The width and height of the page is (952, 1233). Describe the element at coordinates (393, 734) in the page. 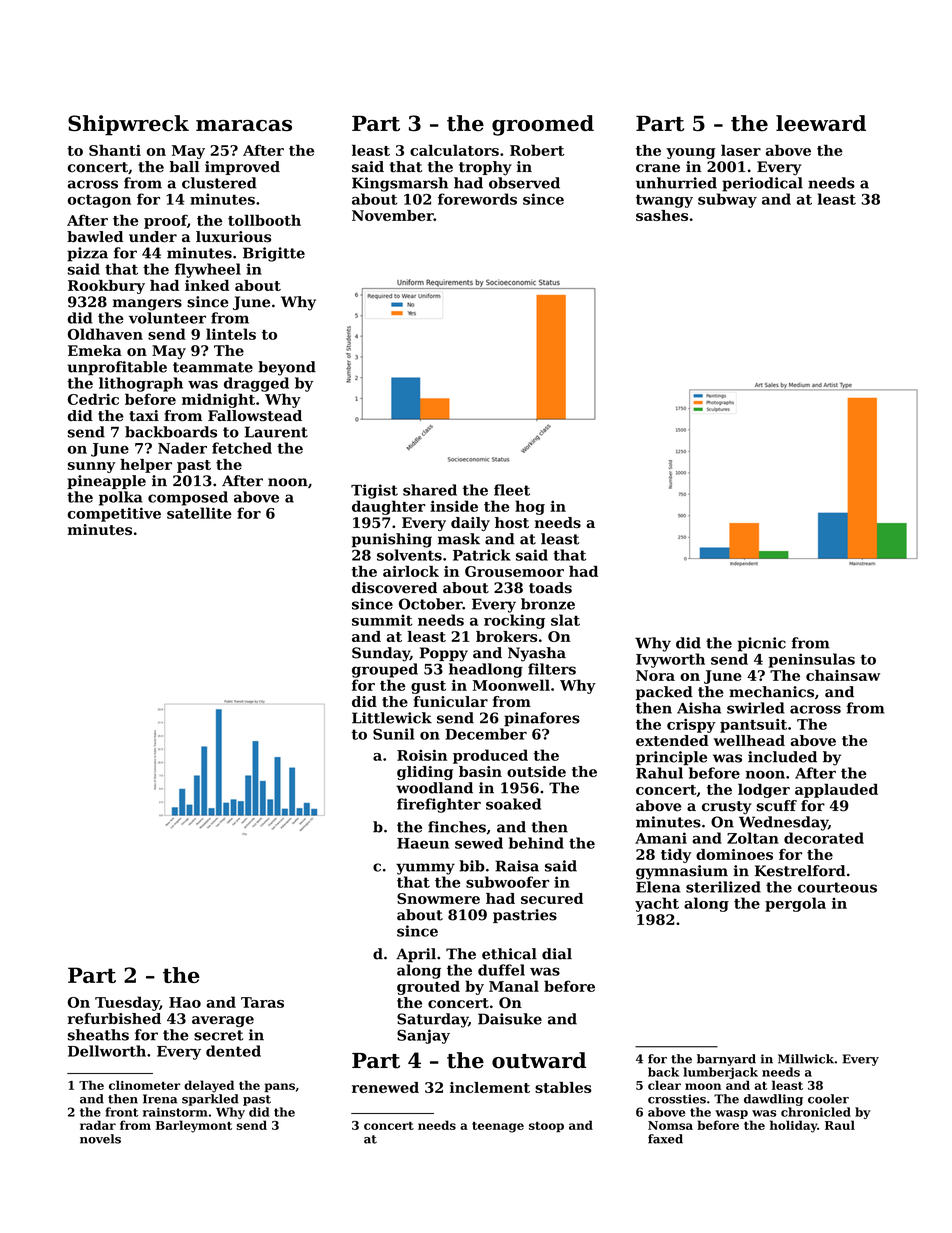

I see `Sunil` at that location.
